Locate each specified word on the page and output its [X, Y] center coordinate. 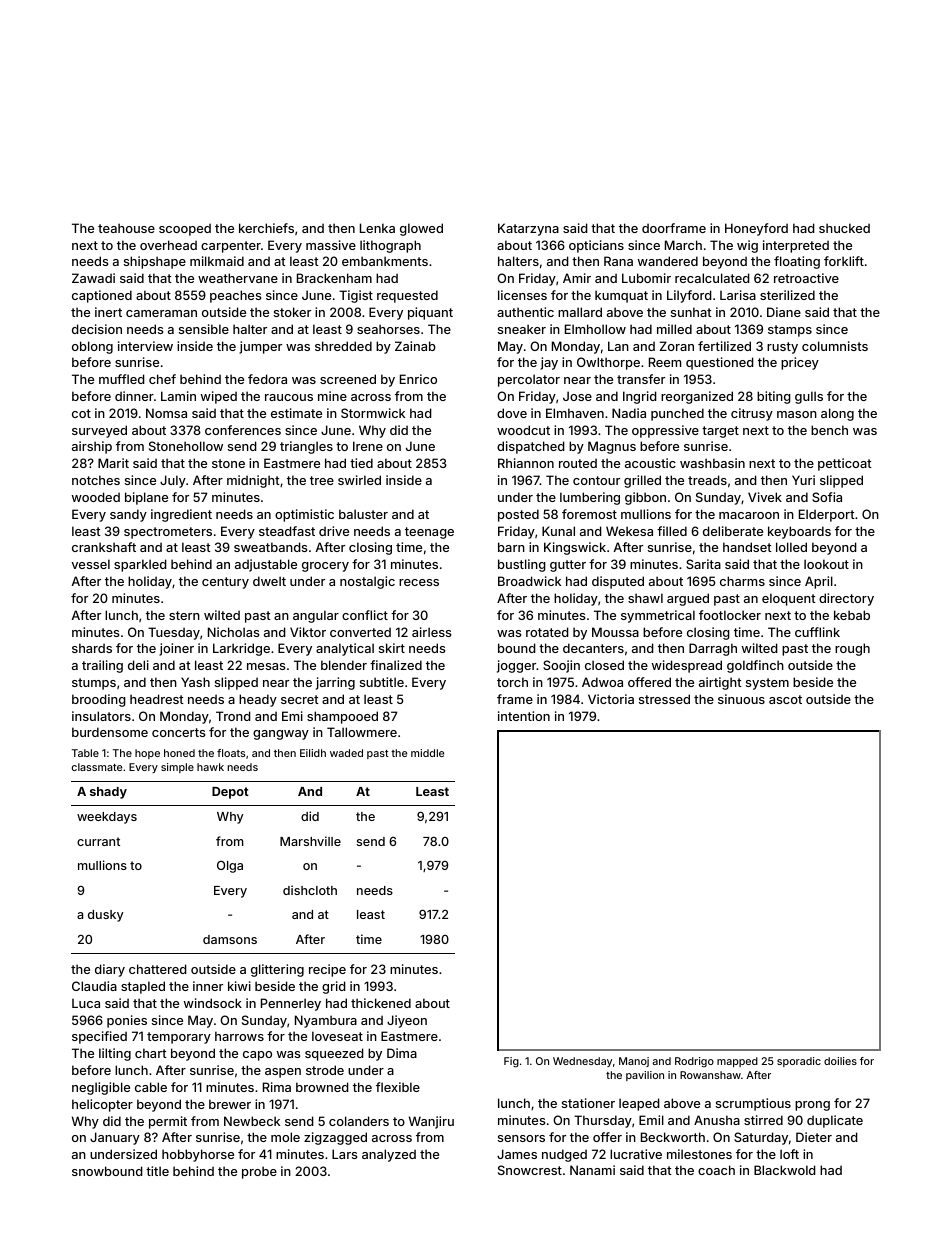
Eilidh [313, 753]
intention [524, 716]
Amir [577, 278]
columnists [835, 346]
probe [259, 1172]
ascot [785, 699]
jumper [260, 347]
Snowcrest [530, 1170]
